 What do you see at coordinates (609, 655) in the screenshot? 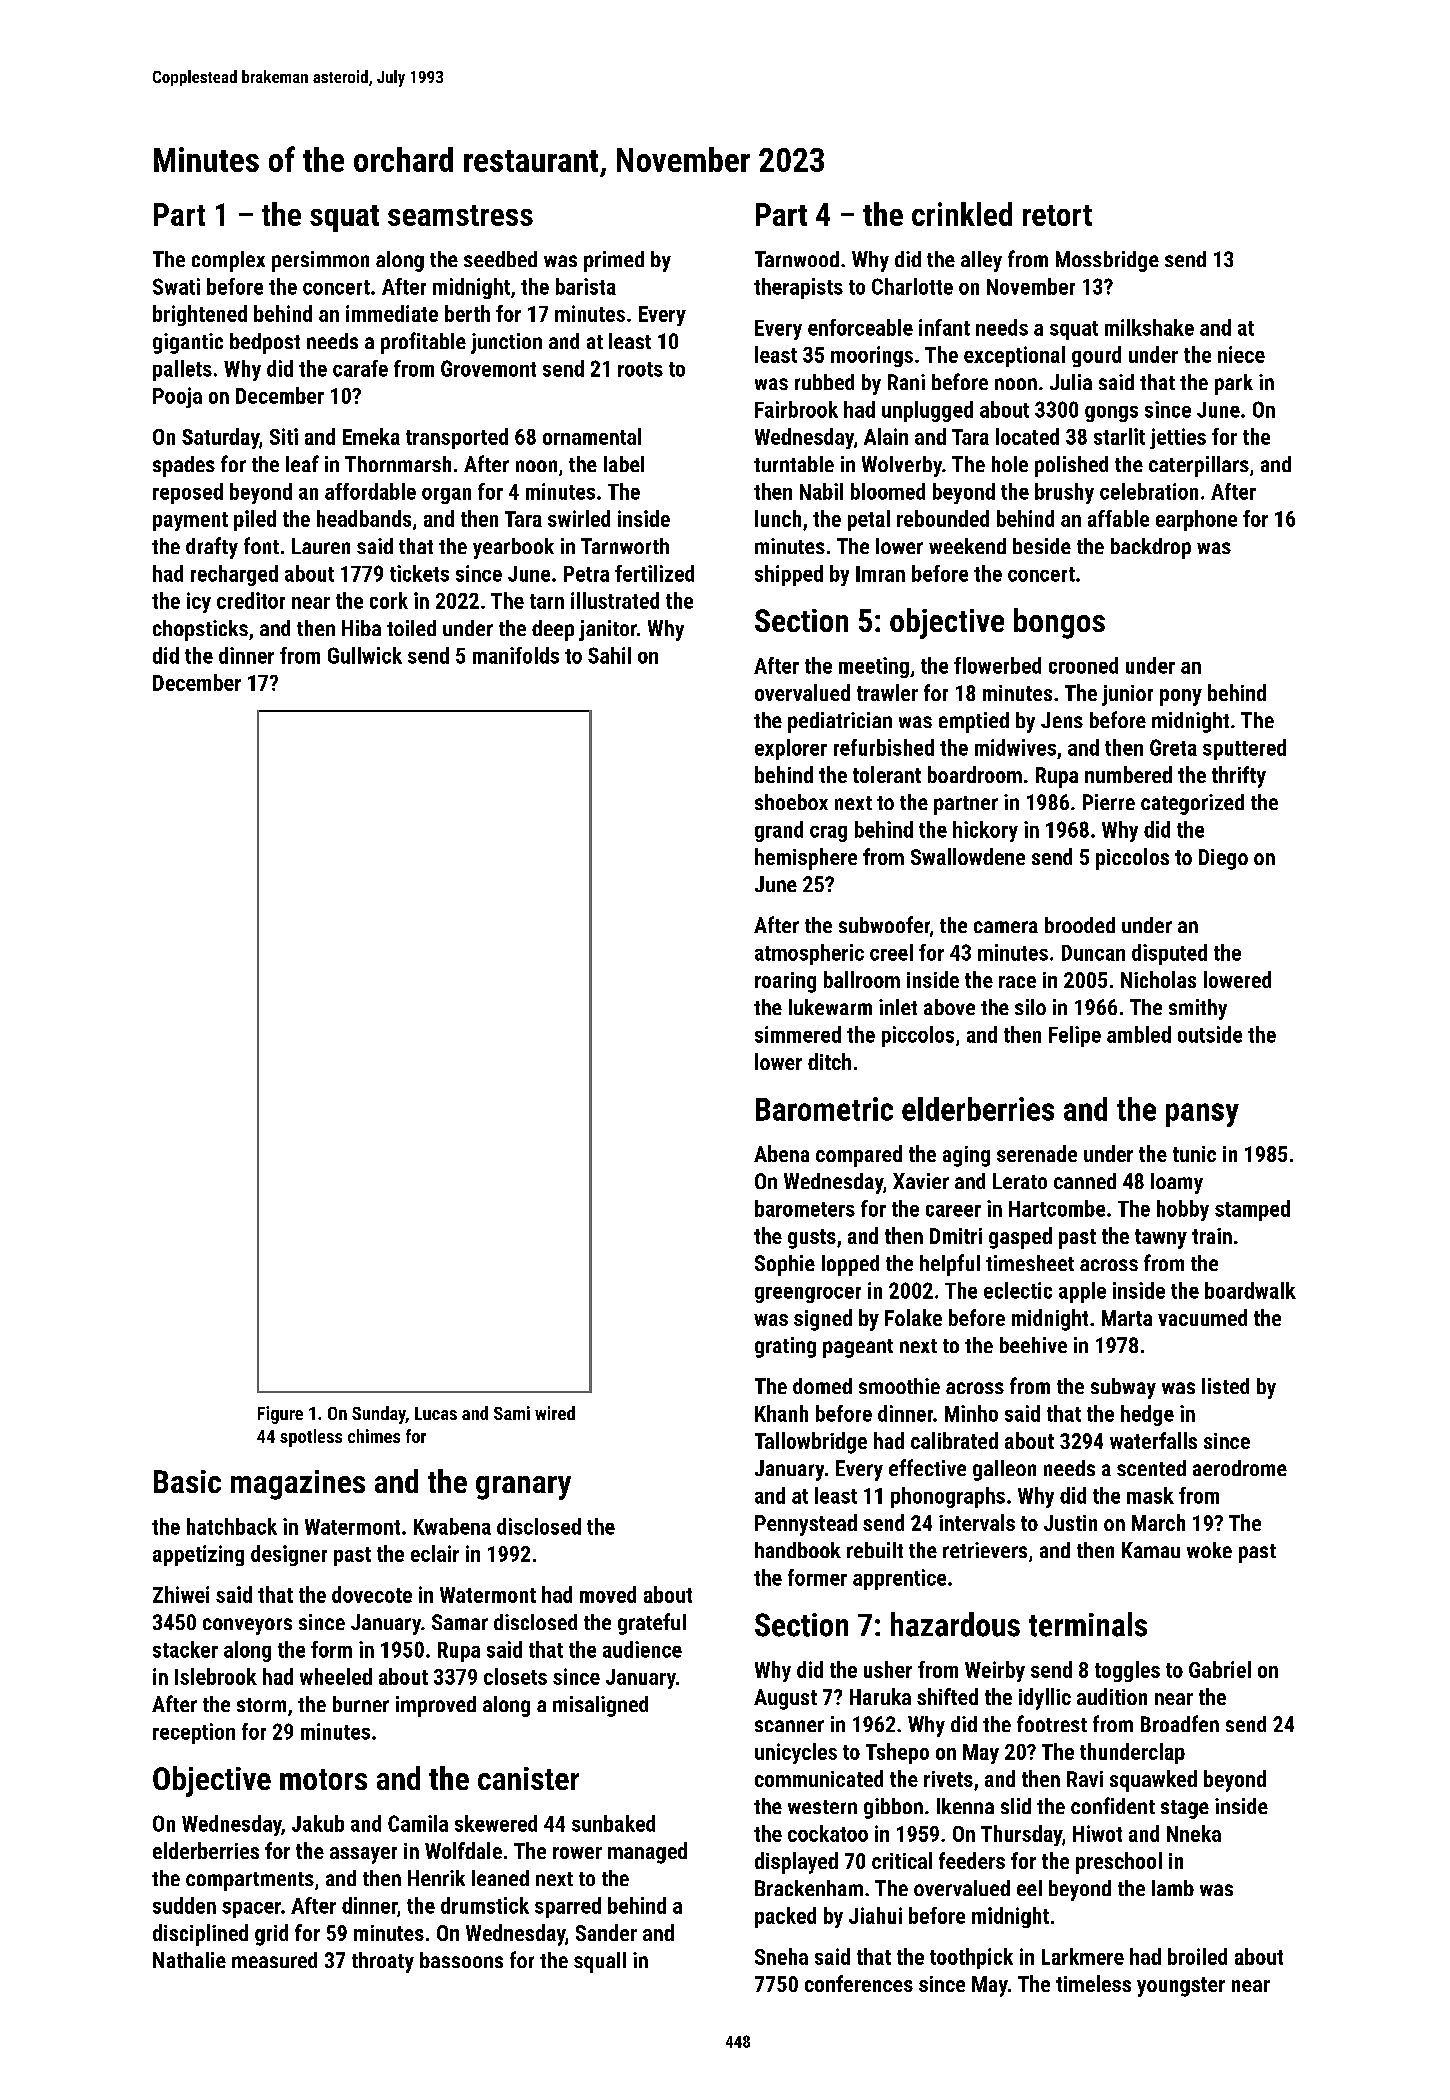
I see `Sahil` at bounding box center [609, 655].
